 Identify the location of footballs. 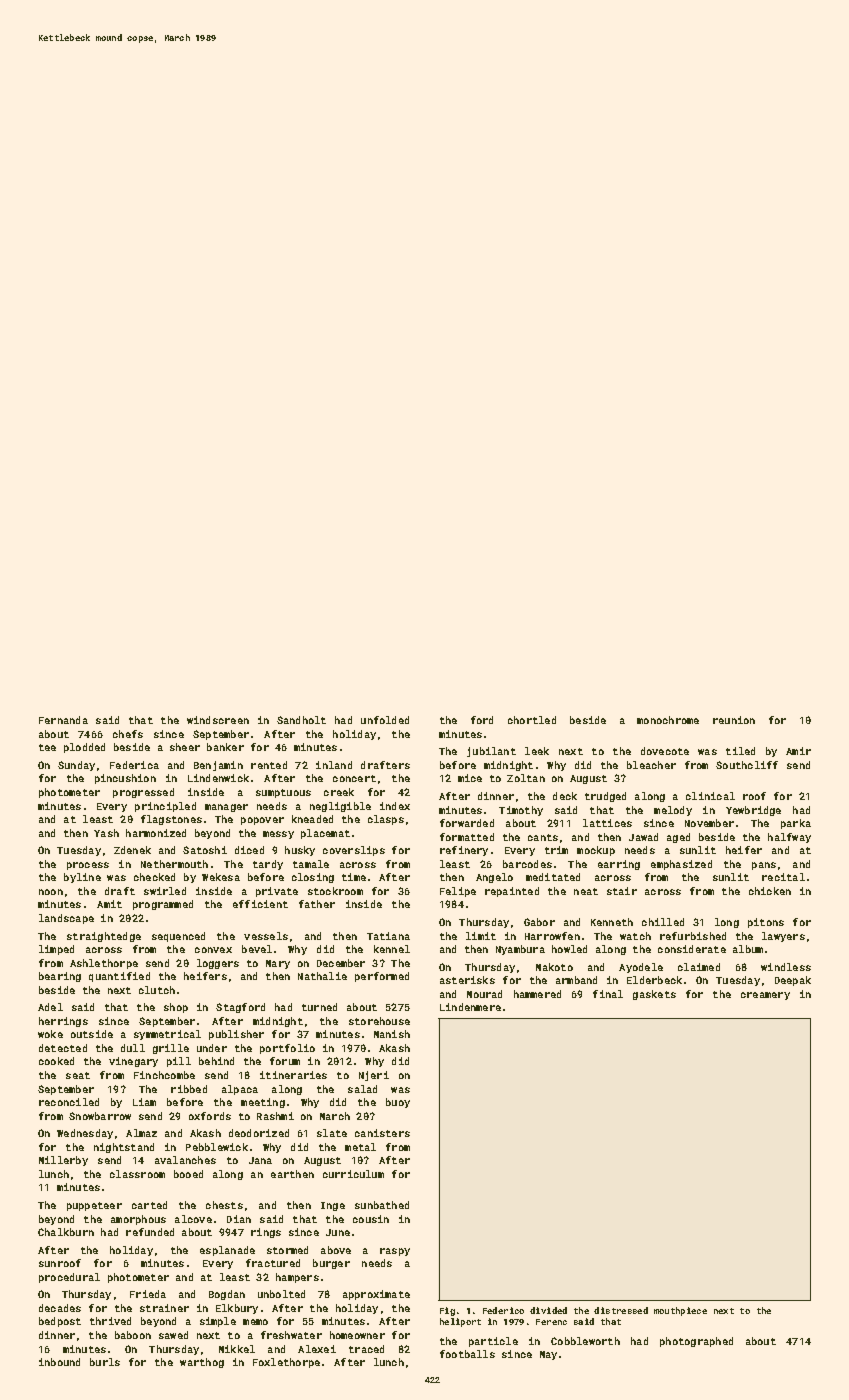
(467, 1354).
